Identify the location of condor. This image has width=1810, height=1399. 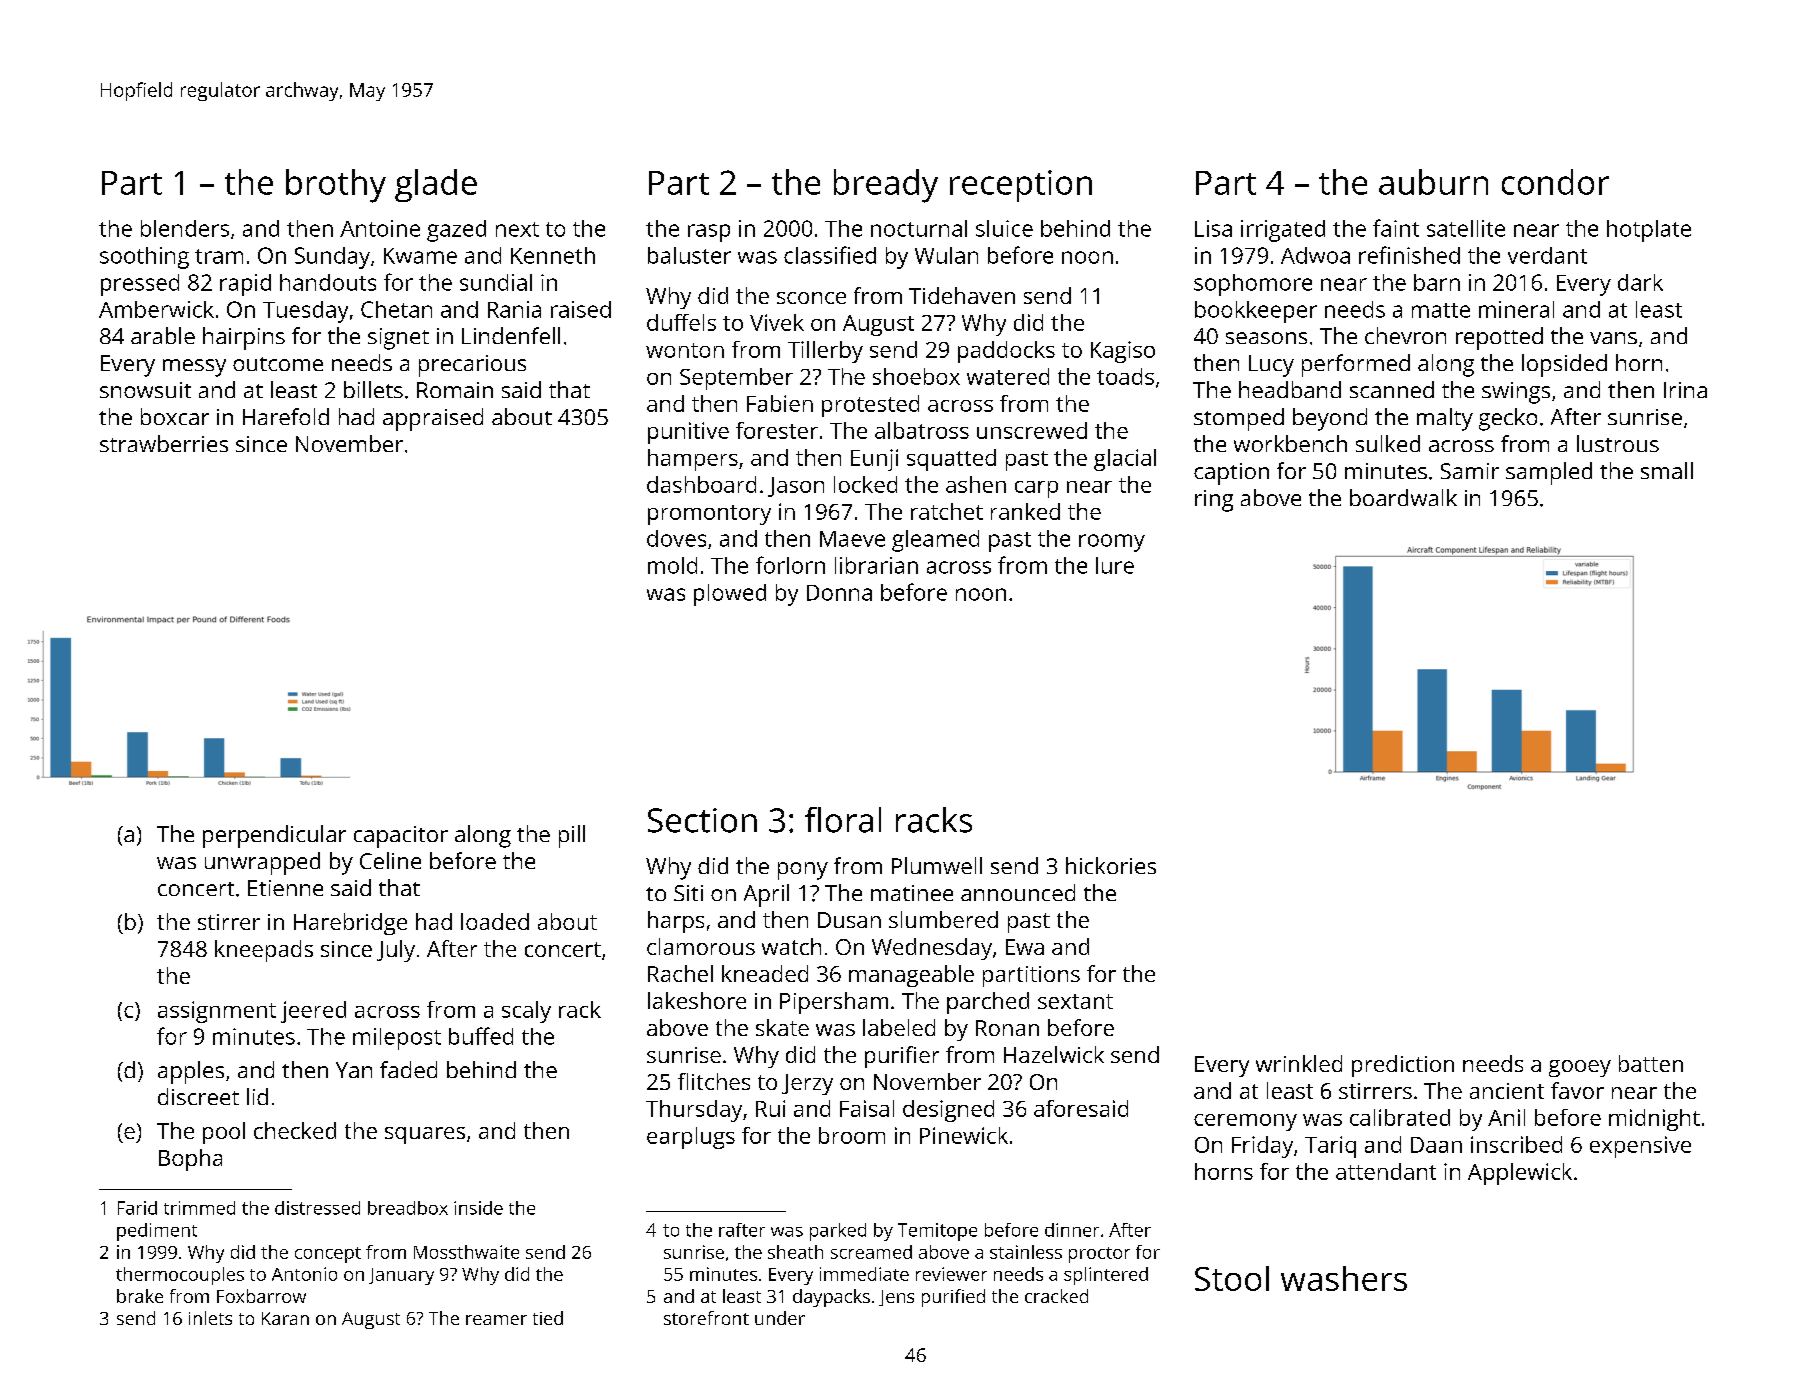
(1555, 182).
